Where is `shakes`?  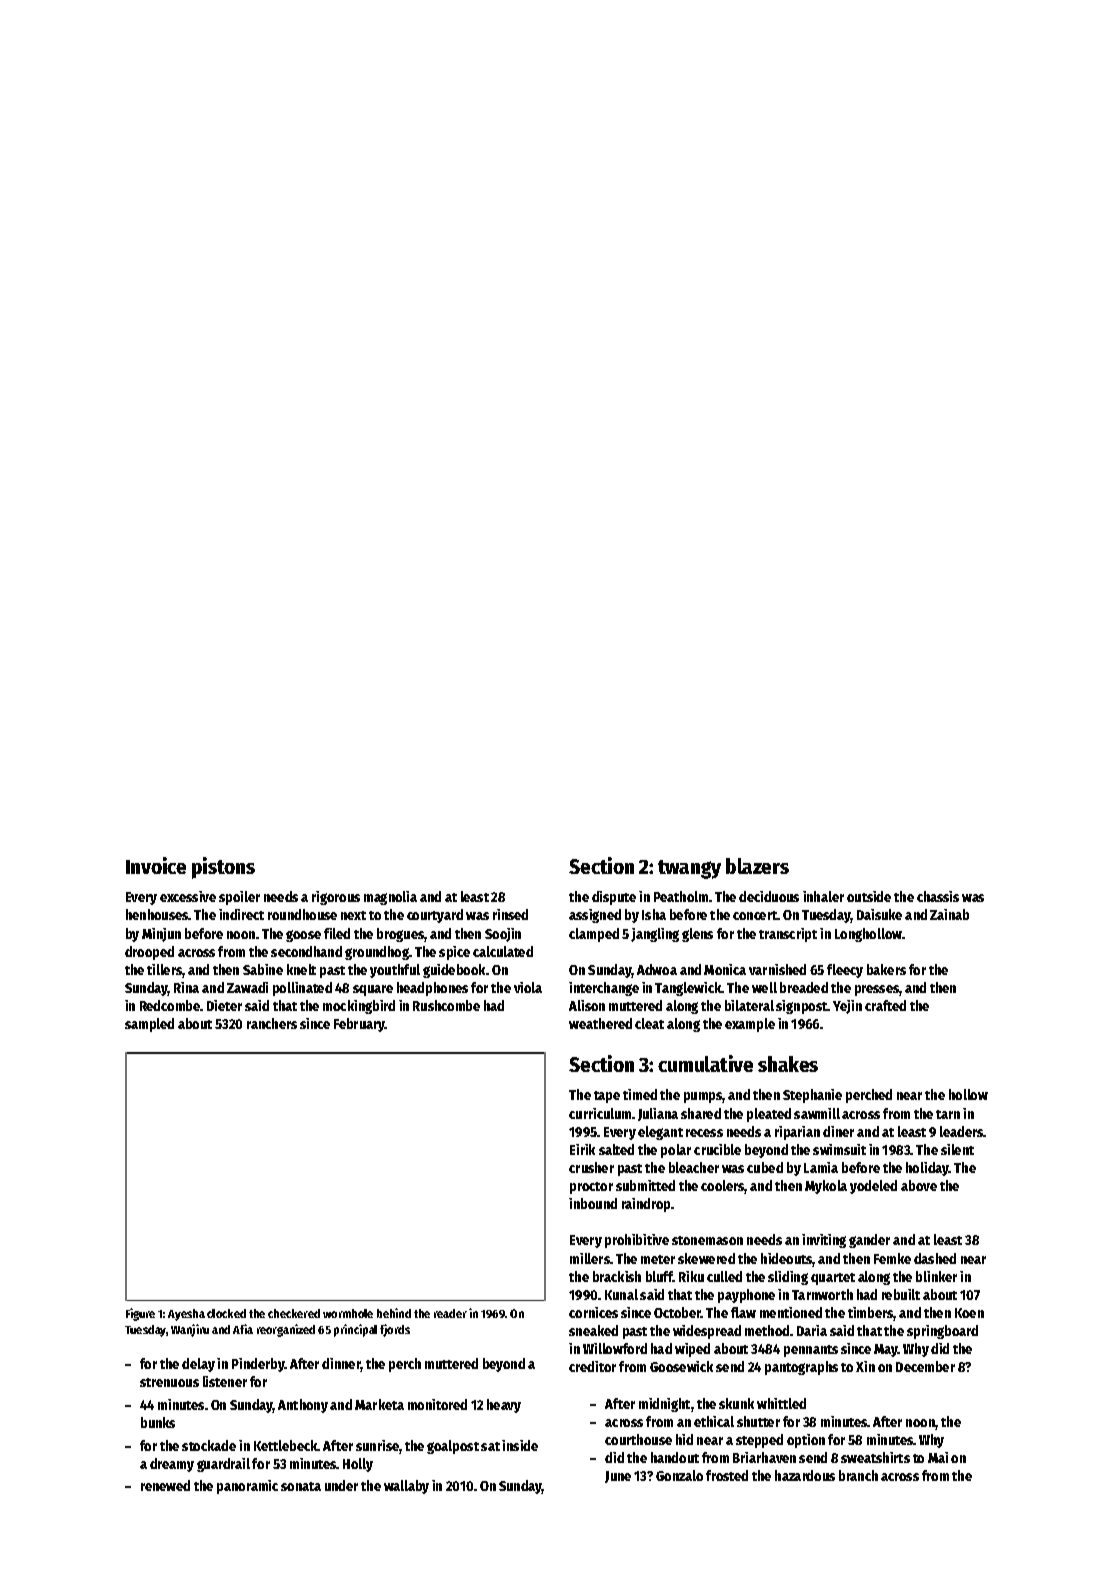 shakes is located at coordinates (788, 1064).
